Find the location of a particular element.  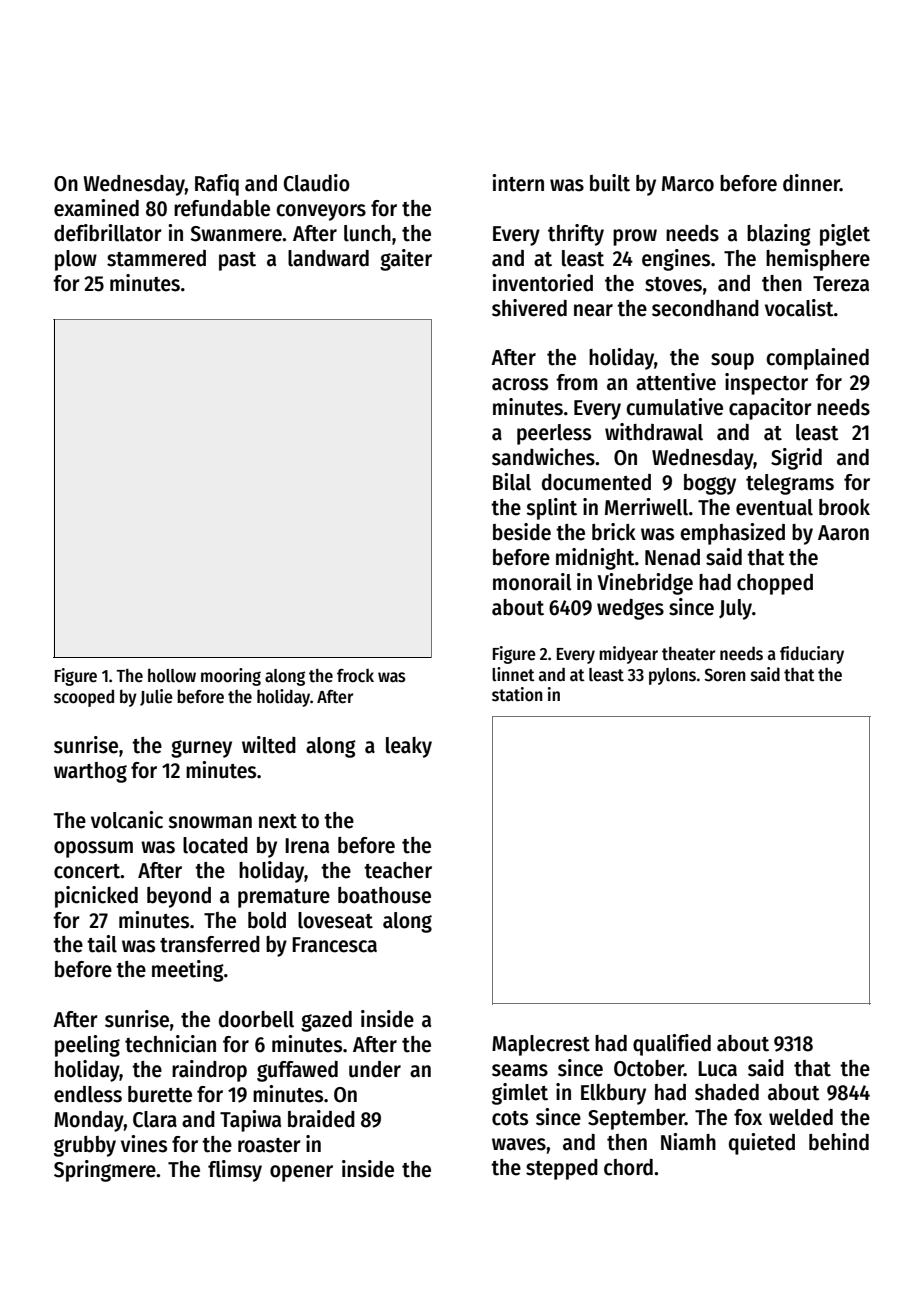

Sigrid is located at coordinates (796, 459).
